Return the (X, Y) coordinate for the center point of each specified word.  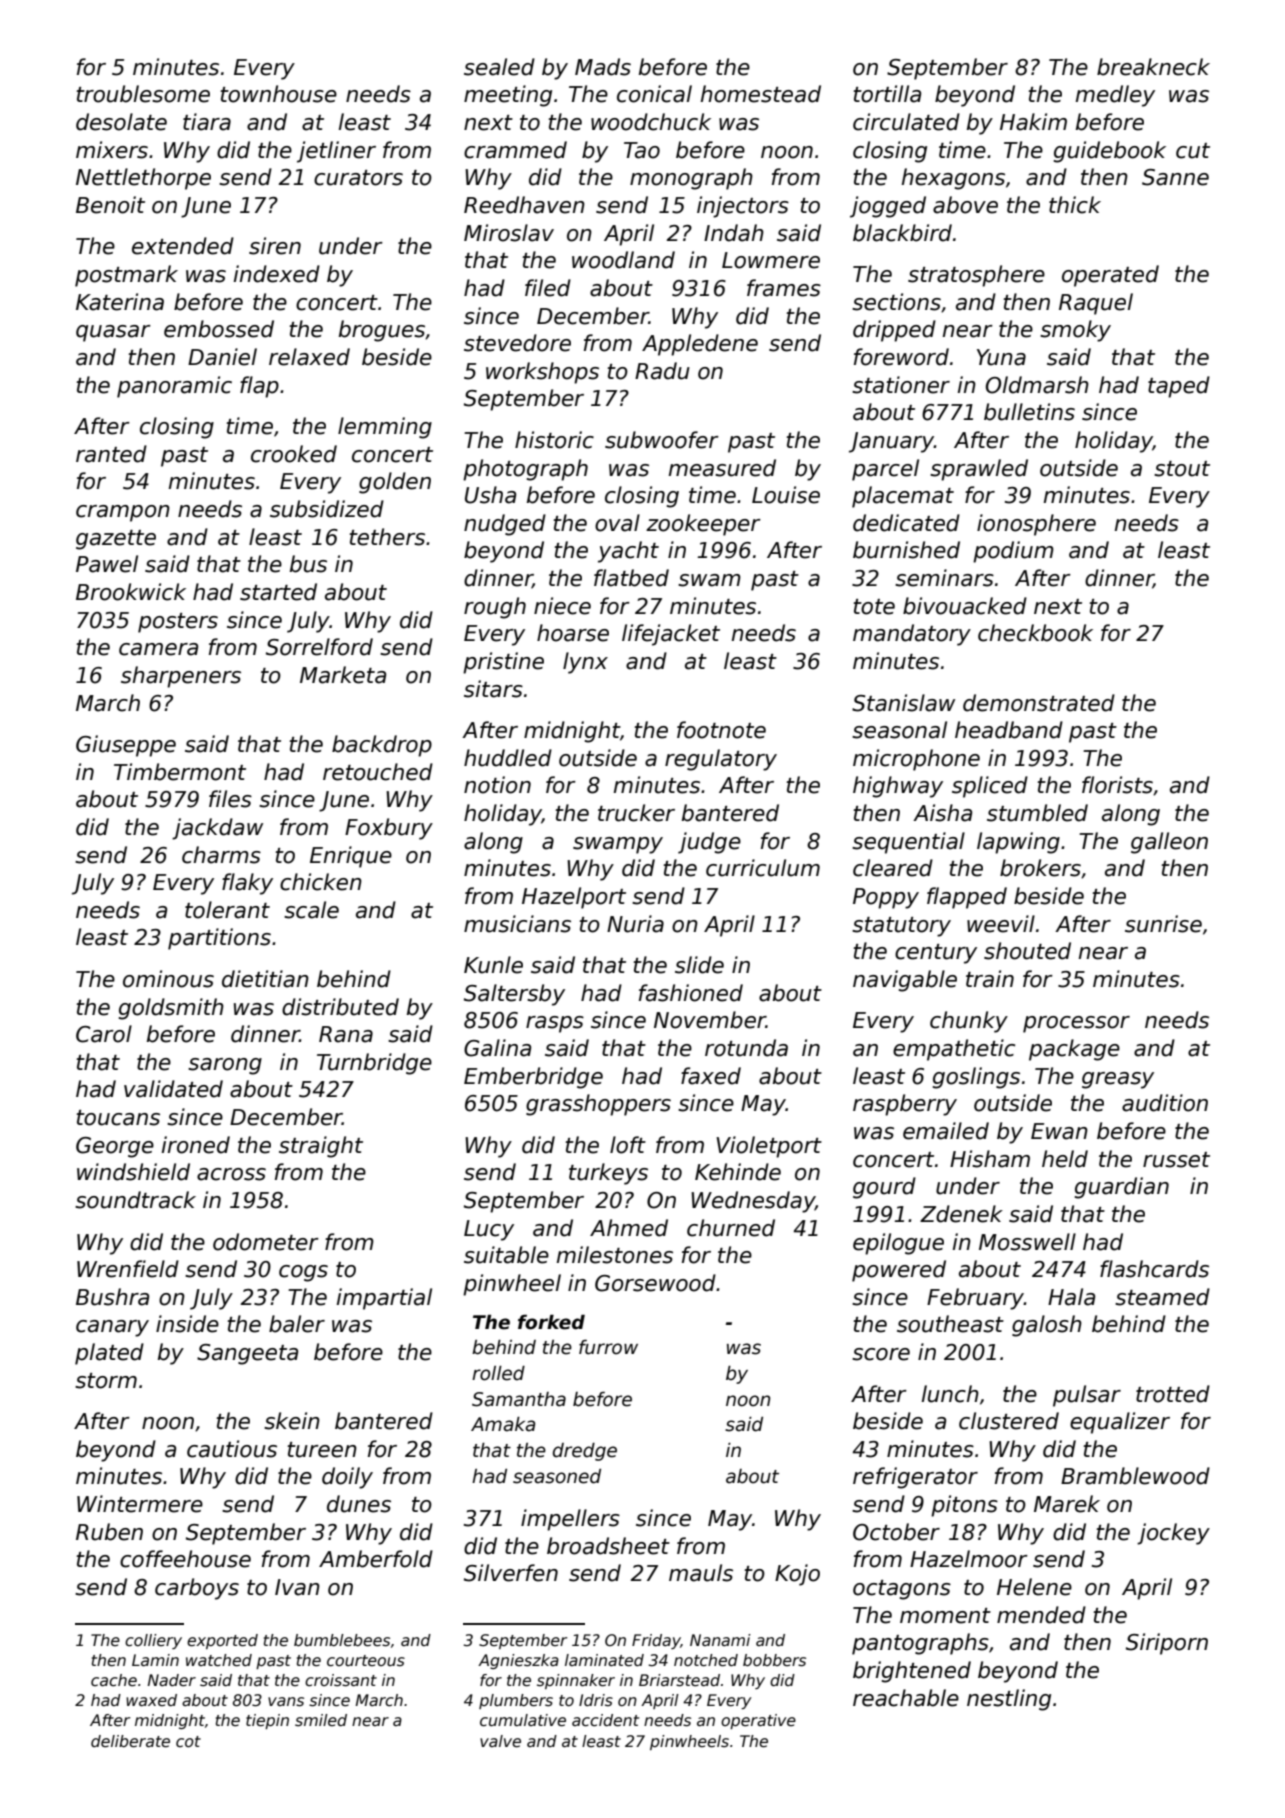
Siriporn (1167, 1644)
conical (654, 94)
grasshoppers (598, 1105)
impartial (384, 1299)
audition (1165, 1103)
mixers (112, 150)
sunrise (1163, 924)
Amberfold (376, 1559)
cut (1193, 151)
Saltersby (514, 995)
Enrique (351, 857)
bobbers (774, 1660)
